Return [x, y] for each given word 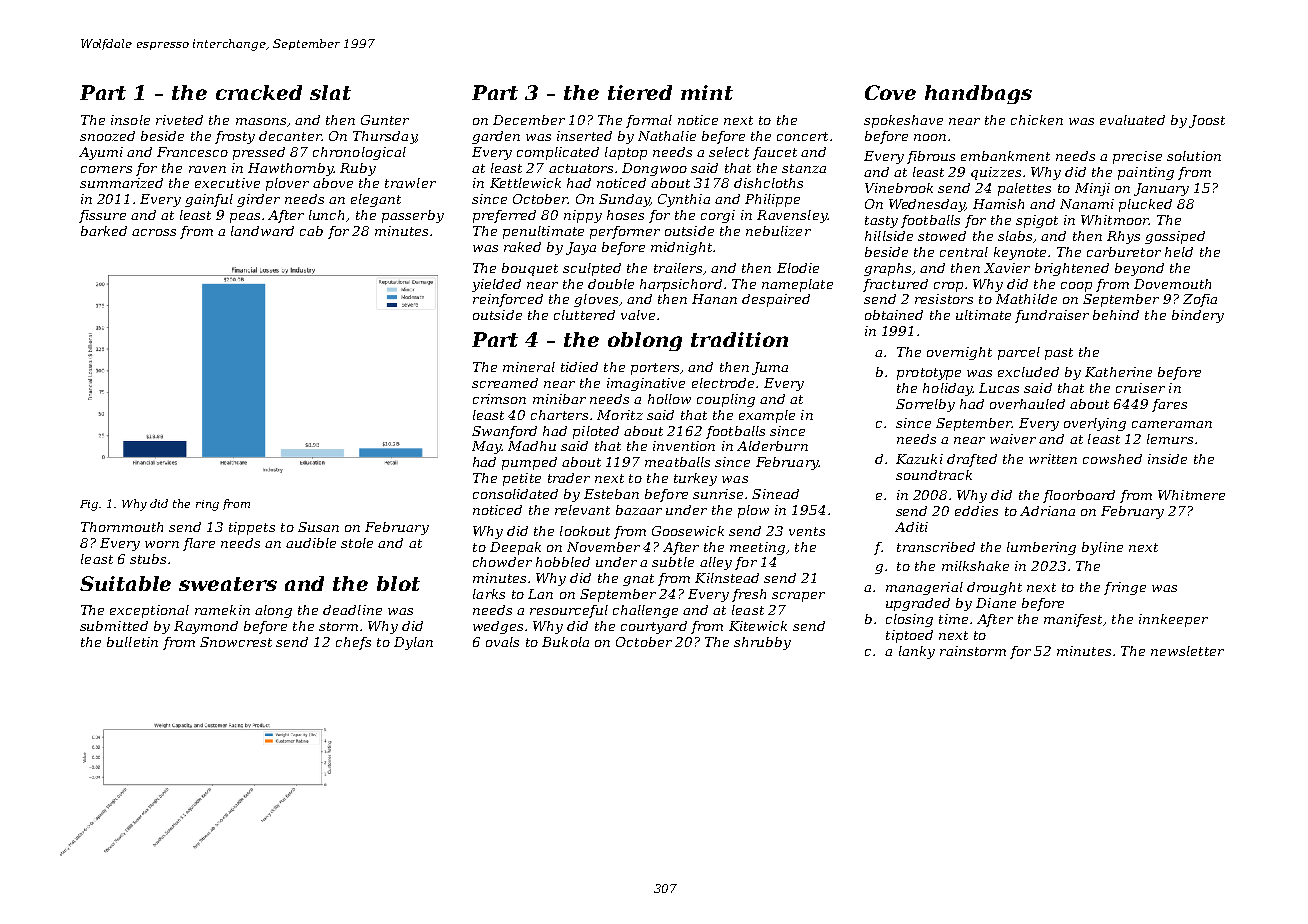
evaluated [1132, 120]
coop [1076, 287]
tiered [640, 92]
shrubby [762, 643]
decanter [290, 136]
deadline [352, 610]
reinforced [508, 300]
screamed [505, 383]
